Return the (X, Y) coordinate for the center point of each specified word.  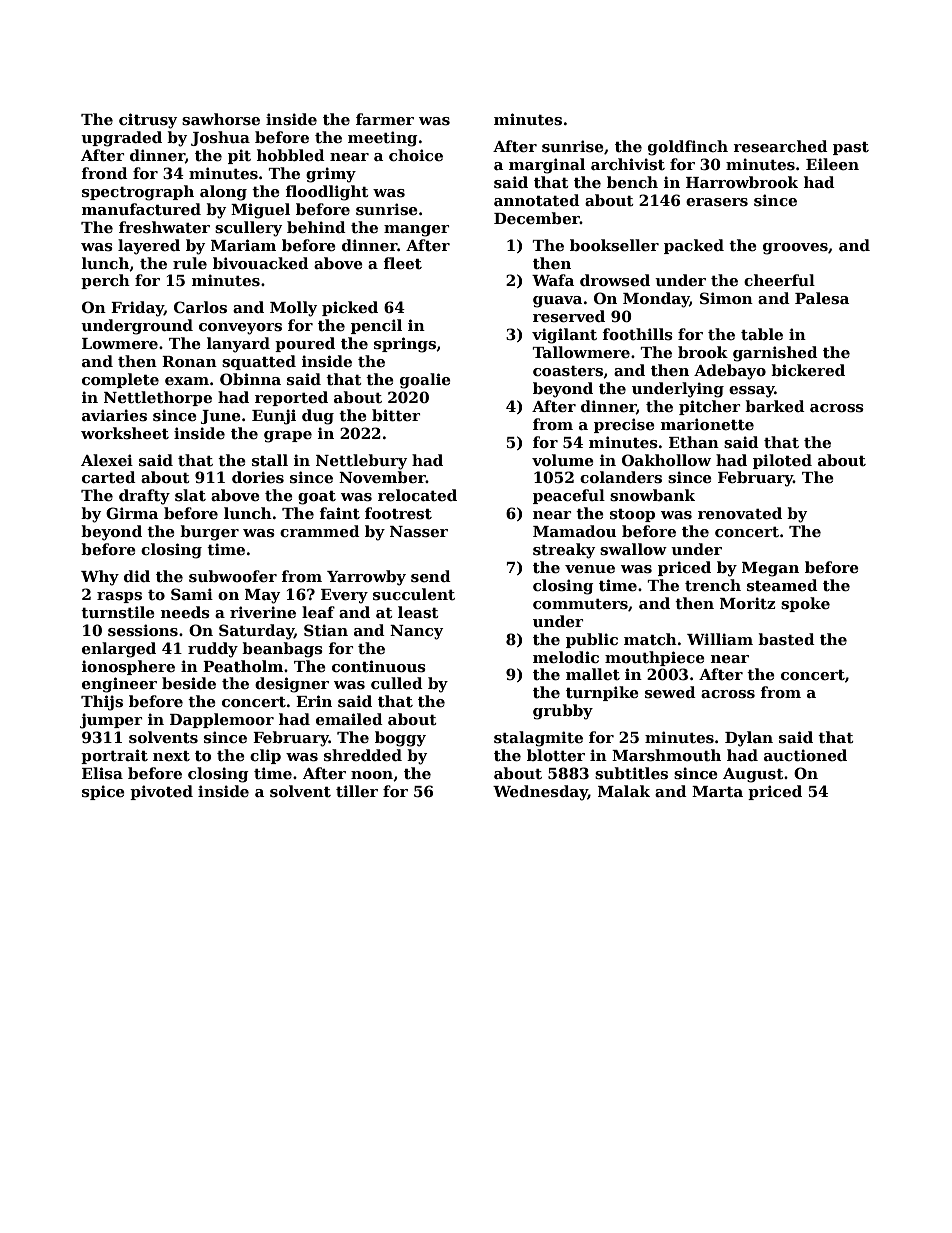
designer (292, 685)
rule (190, 263)
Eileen (832, 164)
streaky (564, 551)
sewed (670, 692)
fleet (403, 263)
